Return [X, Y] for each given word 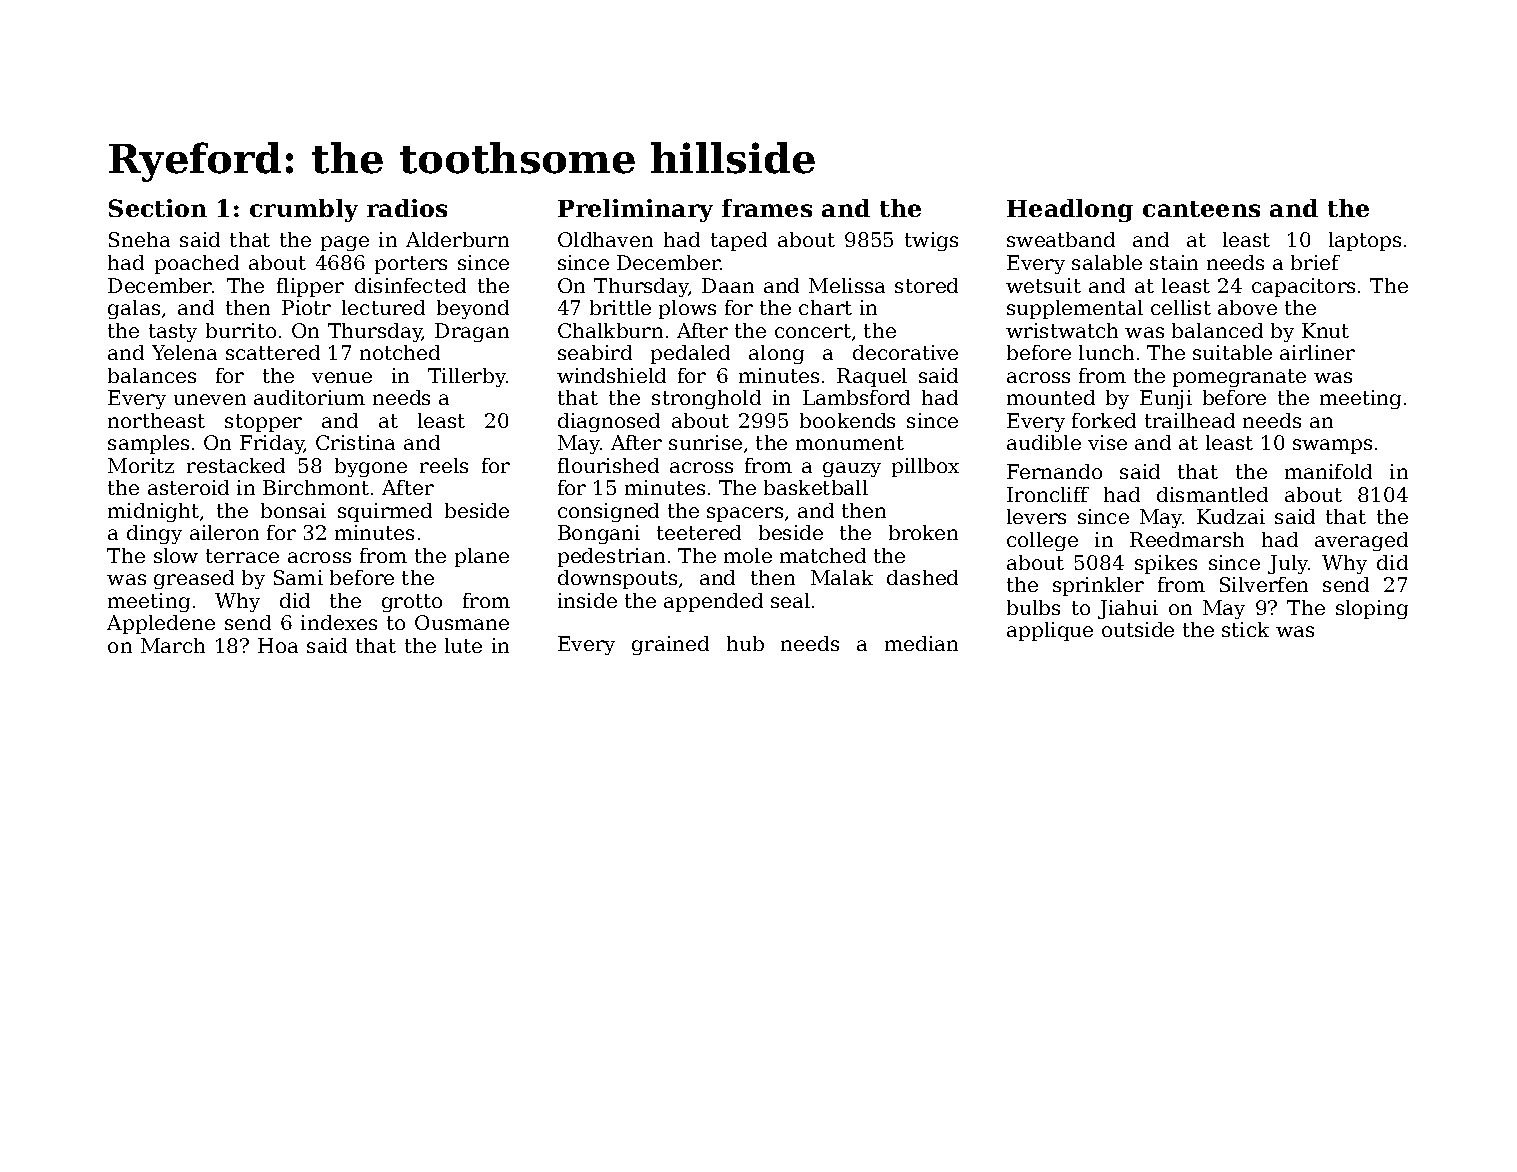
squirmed [385, 512]
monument [850, 443]
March [173, 645]
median [921, 643]
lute [463, 645]
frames [767, 208]
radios [407, 208]
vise [1107, 442]
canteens [1201, 209]
